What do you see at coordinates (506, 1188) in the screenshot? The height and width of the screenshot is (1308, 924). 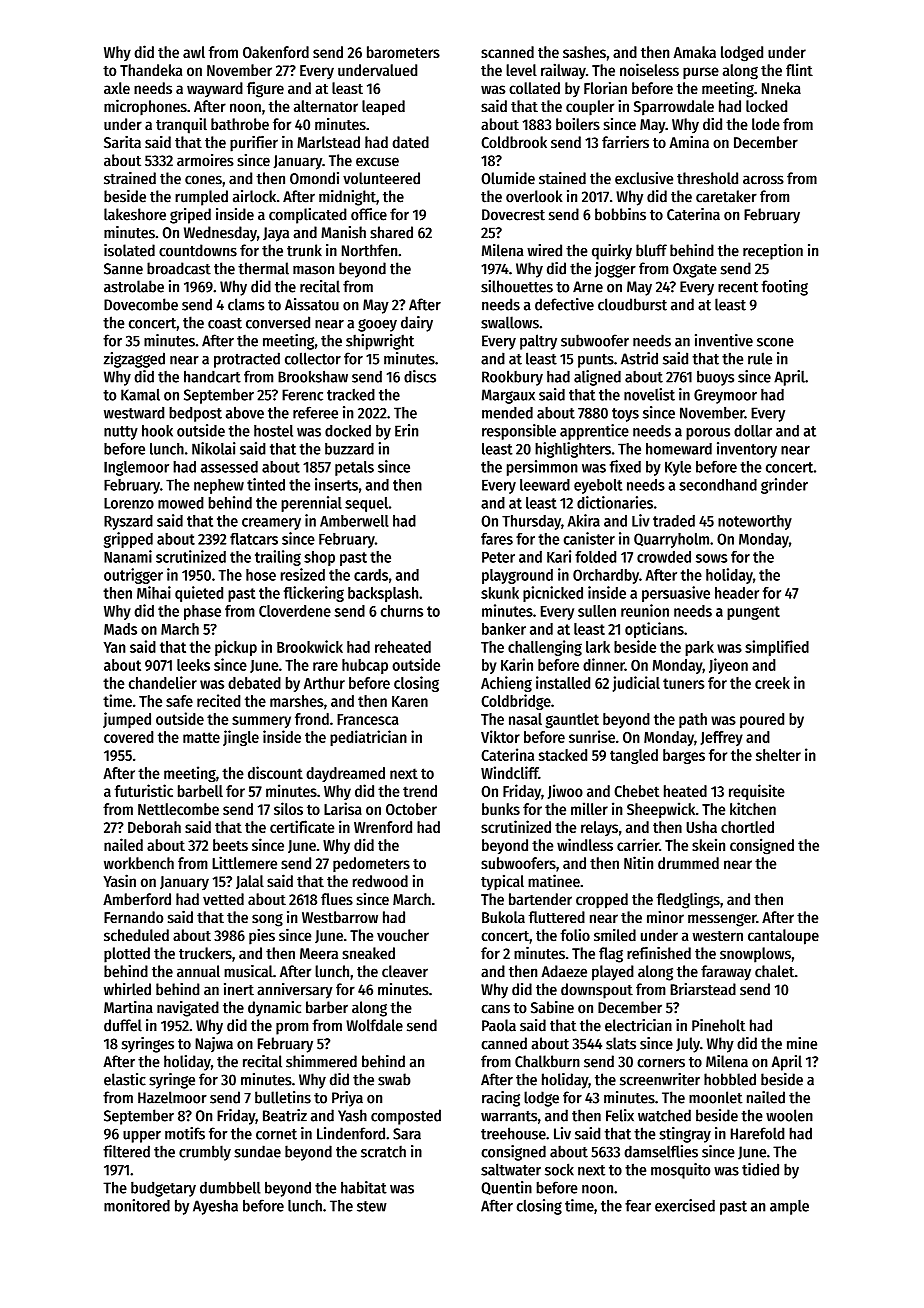 I see `Quentin` at bounding box center [506, 1188].
